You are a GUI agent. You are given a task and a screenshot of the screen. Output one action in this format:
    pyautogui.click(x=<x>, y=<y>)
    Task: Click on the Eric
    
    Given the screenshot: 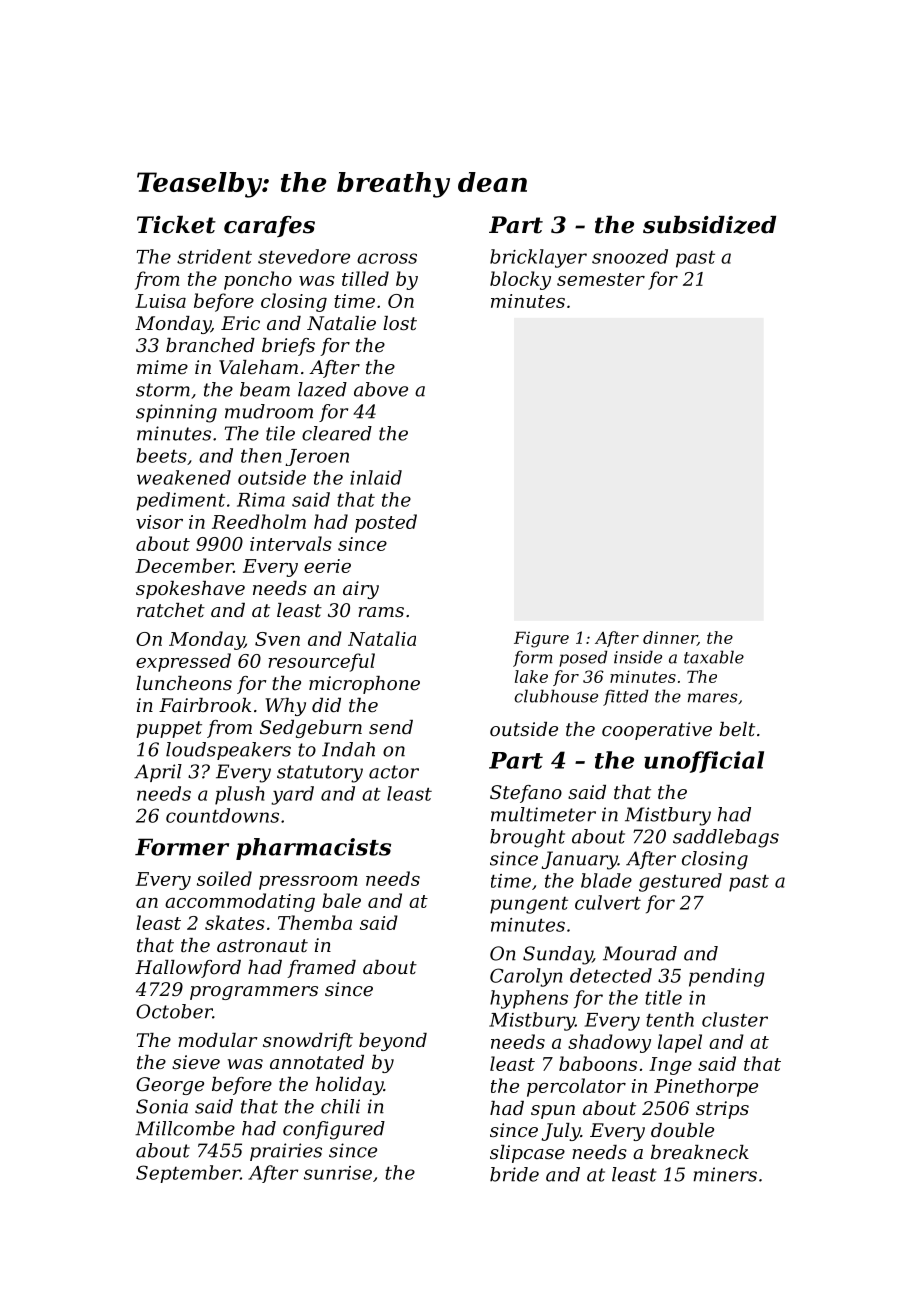 What is the action you would take?
    pyautogui.click(x=240, y=323)
